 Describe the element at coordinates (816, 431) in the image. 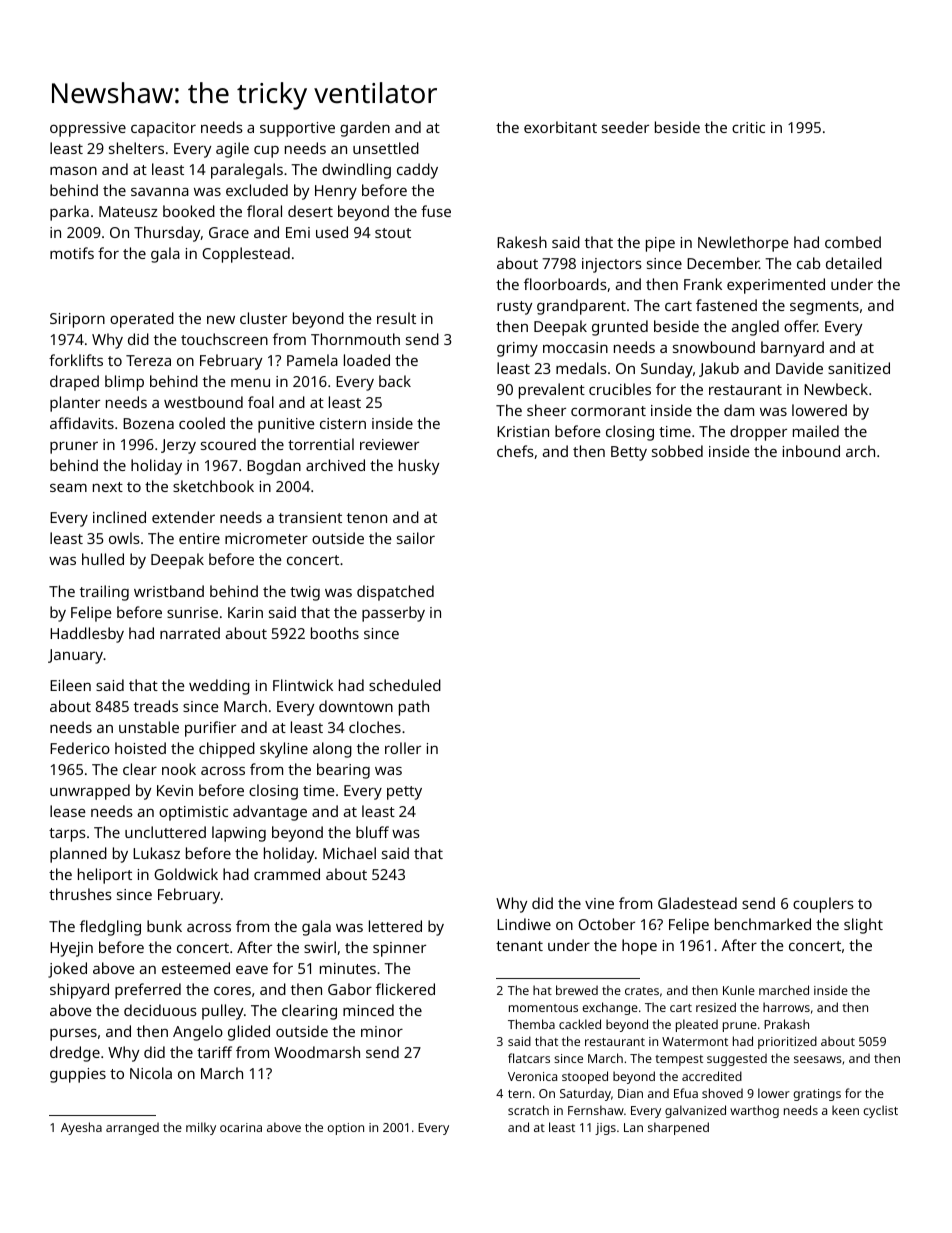

I see `mailed` at that location.
